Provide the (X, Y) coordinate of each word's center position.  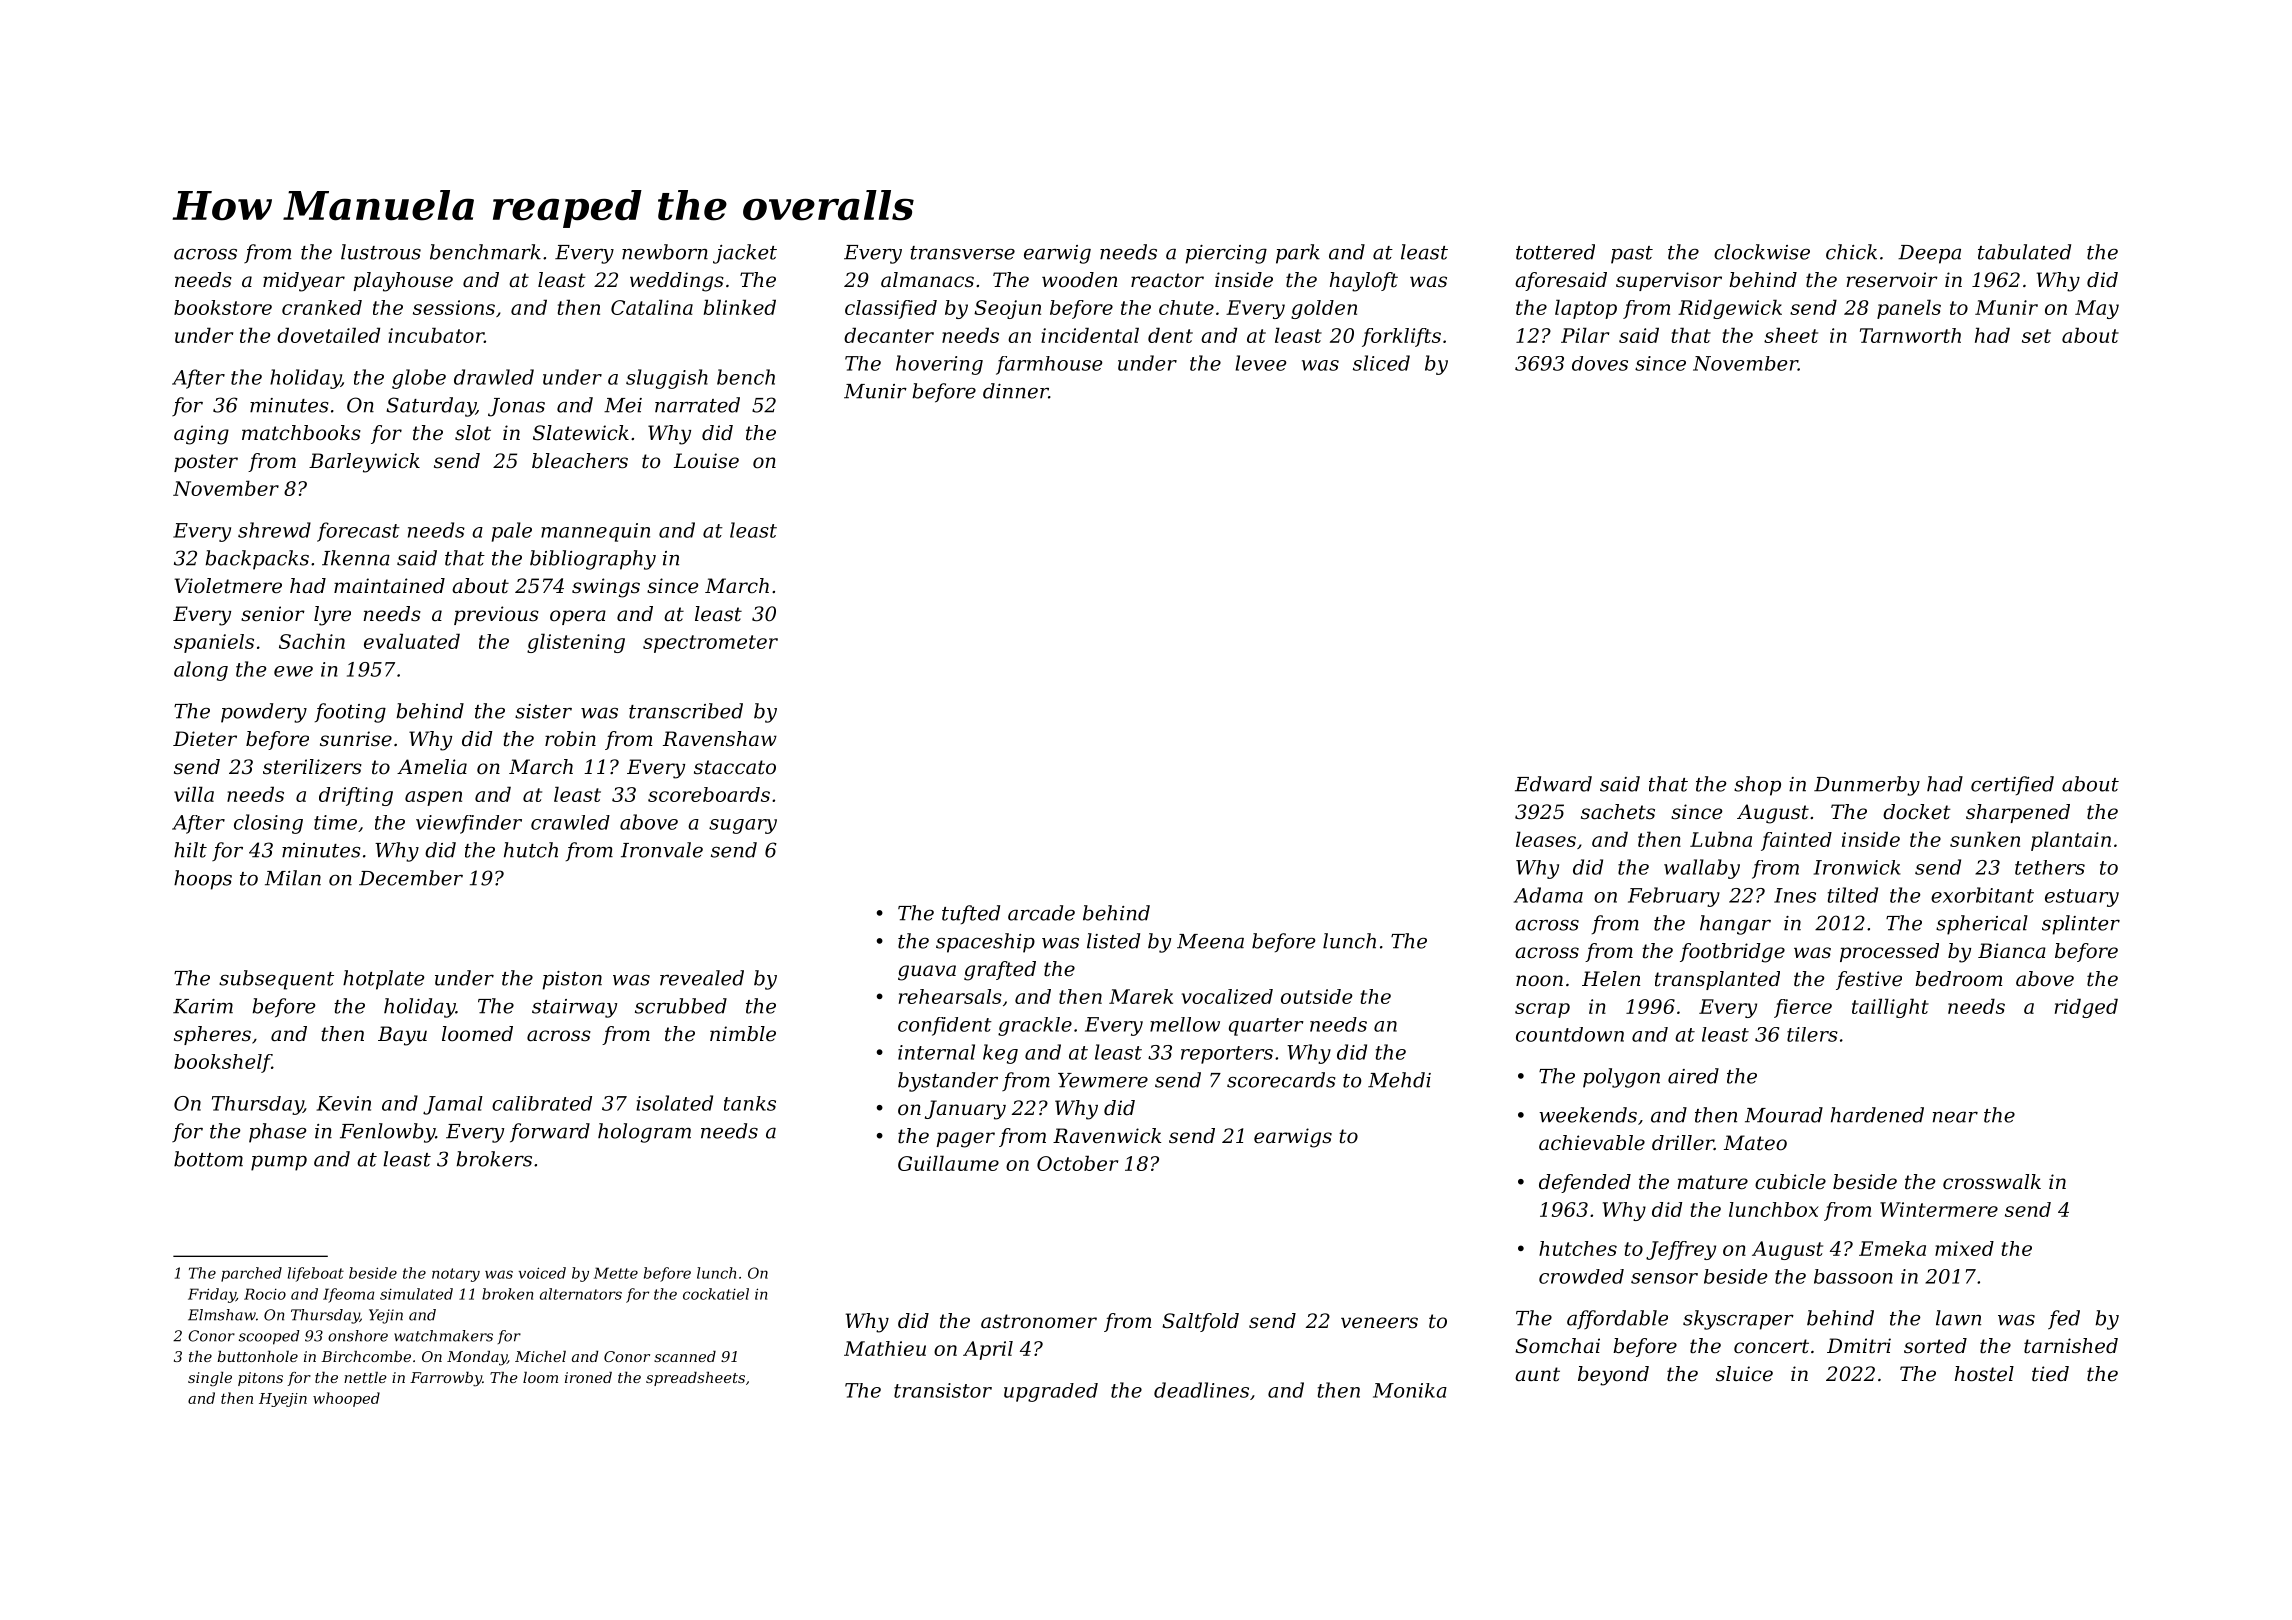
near (1955, 1117)
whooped (346, 1399)
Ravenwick (1107, 1136)
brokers (494, 1159)
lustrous (381, 252)
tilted (1853, 895)
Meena (1210, 941)
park (1298, 254)
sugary (743, 826)
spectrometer (710, 644)
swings (606, 588)
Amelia (432, 767)
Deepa (1929, 254)
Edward (1553, 784)
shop (1757, 786)
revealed (702, 978)
